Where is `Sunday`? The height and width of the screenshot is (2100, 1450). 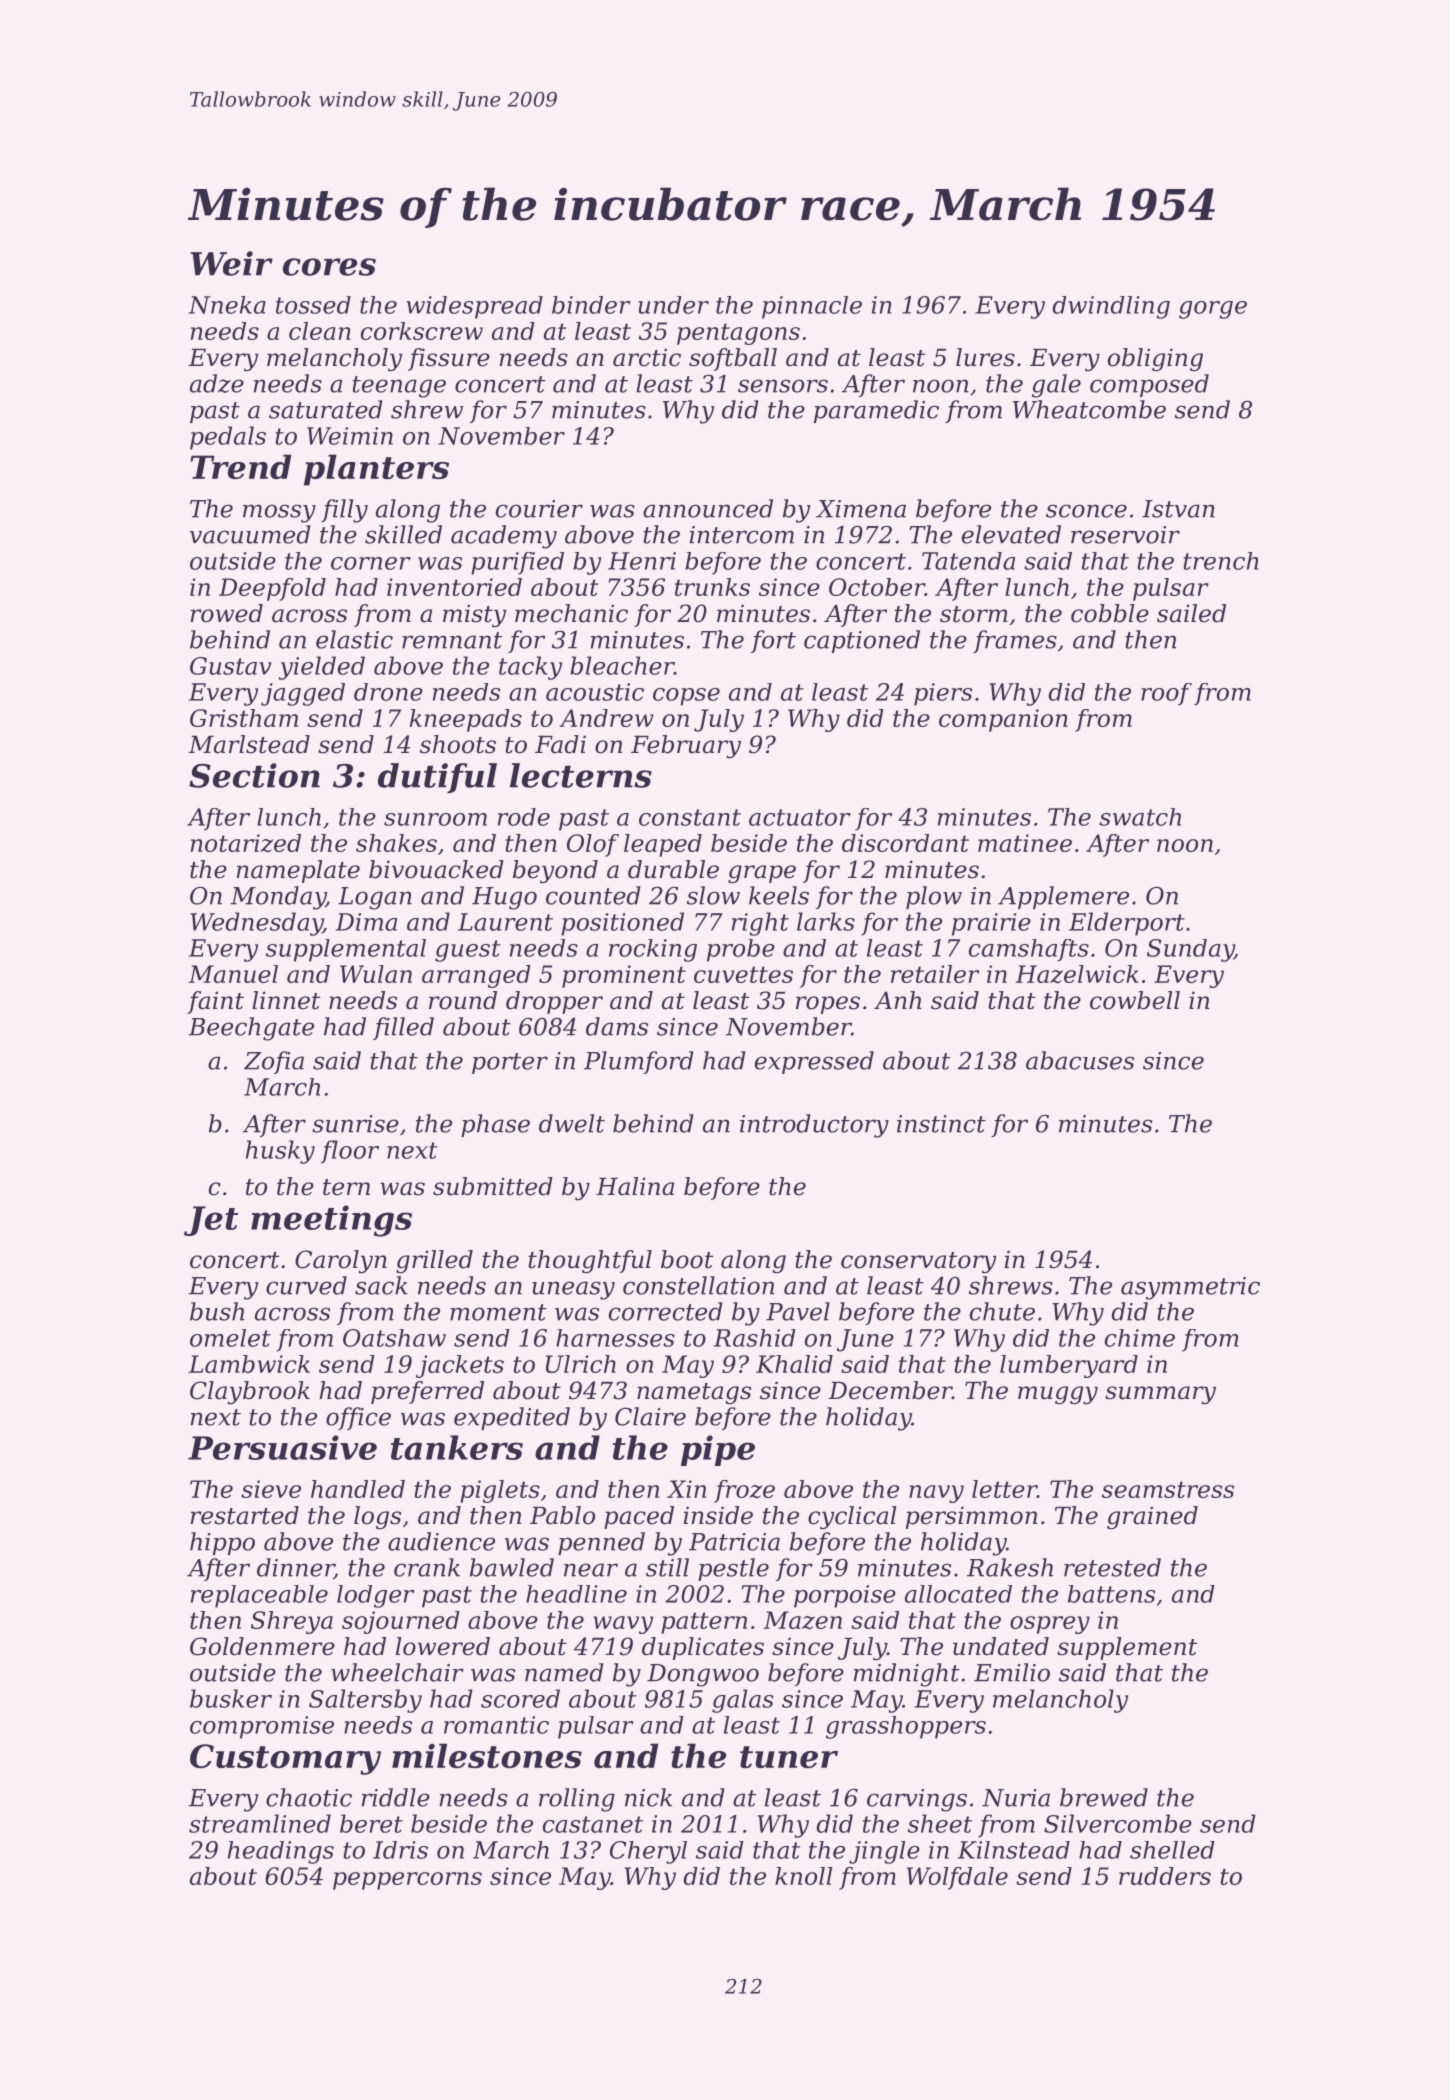 Sunday is located at coordinates (1190, 950).
